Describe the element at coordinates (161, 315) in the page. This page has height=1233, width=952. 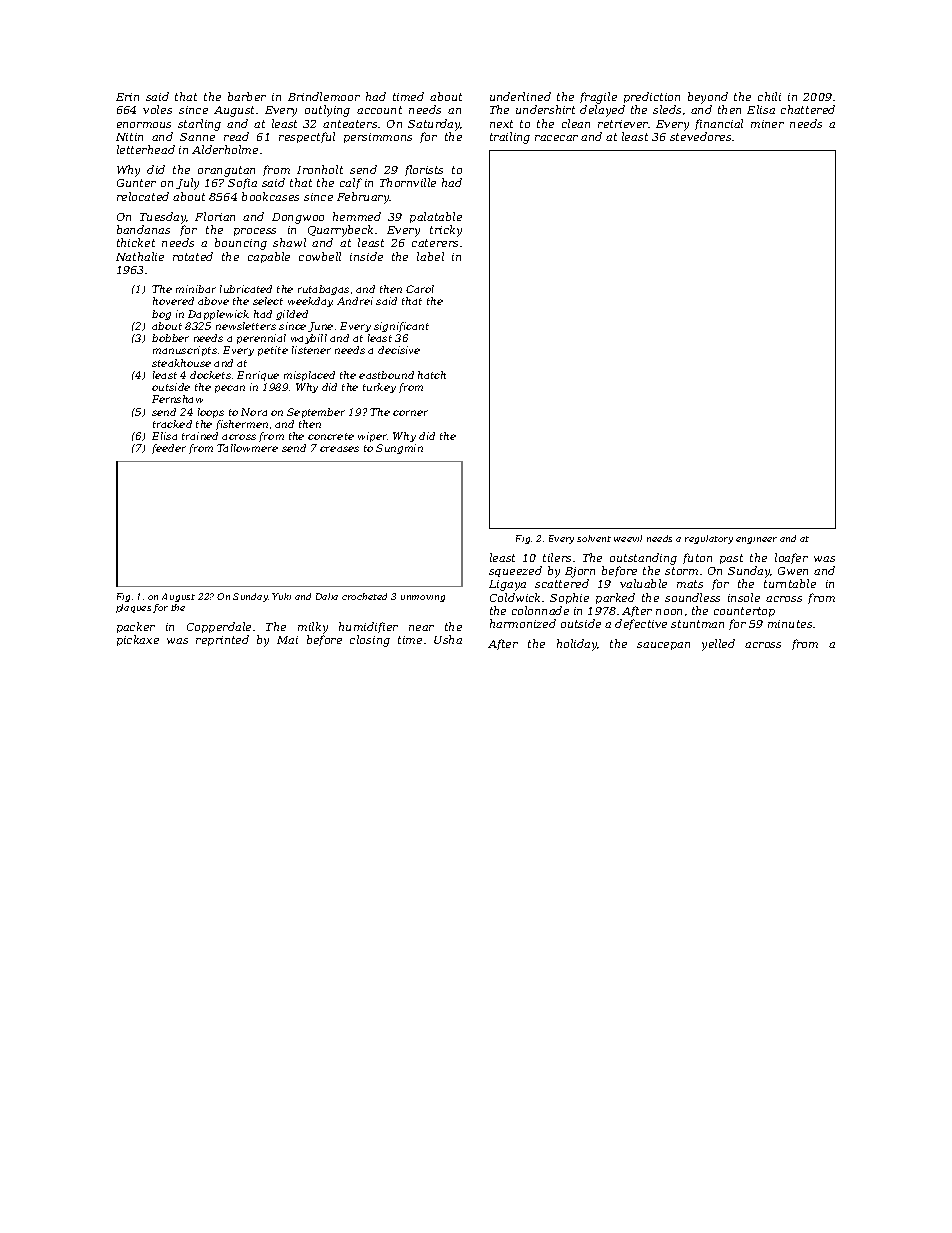
I see `bog` at that location.
